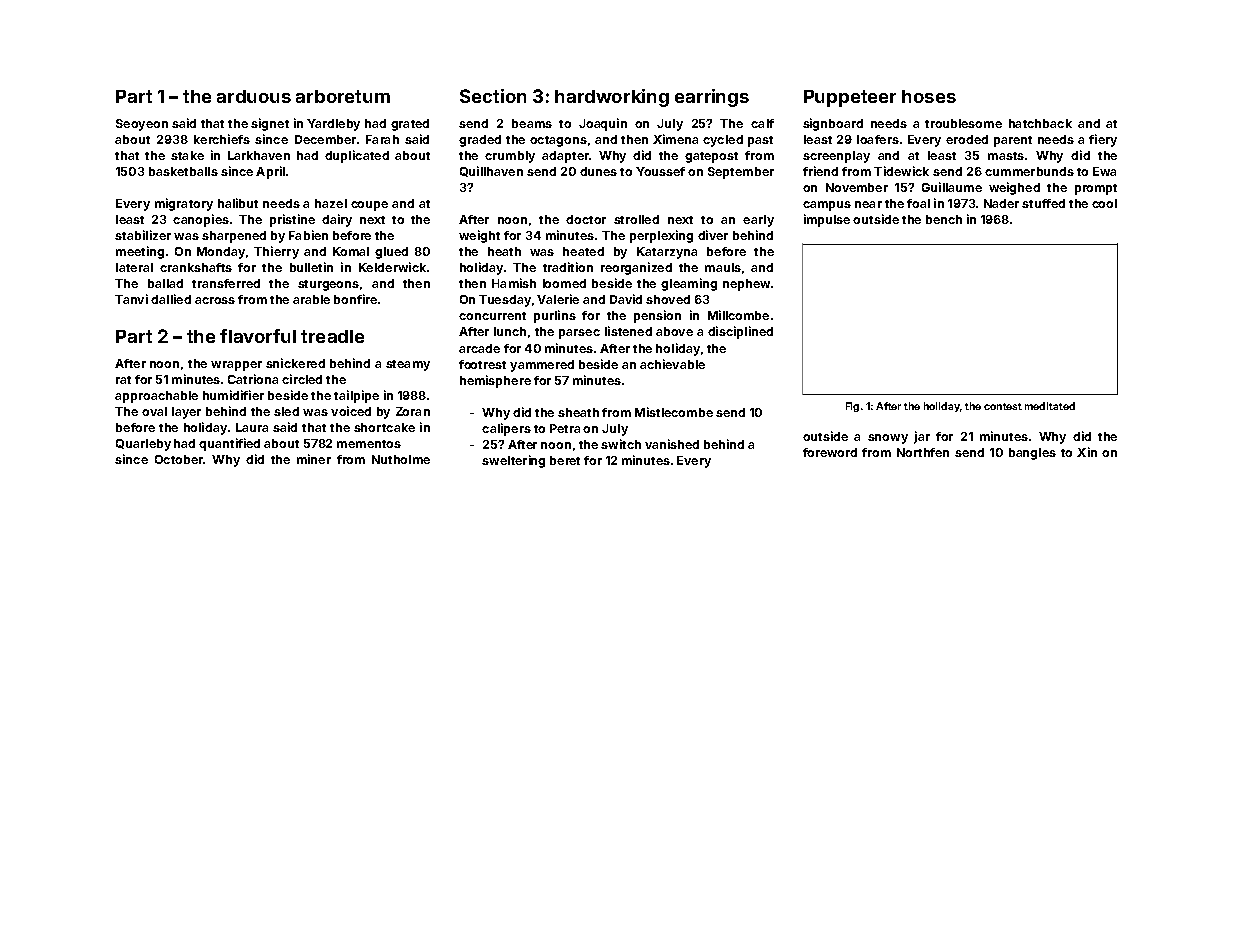 The width and height of the screenshot is (1233, 952). What do you see at coordinates (292, 220) in the screenshot?
I see `pristine` at bounding box center [292, 220].
